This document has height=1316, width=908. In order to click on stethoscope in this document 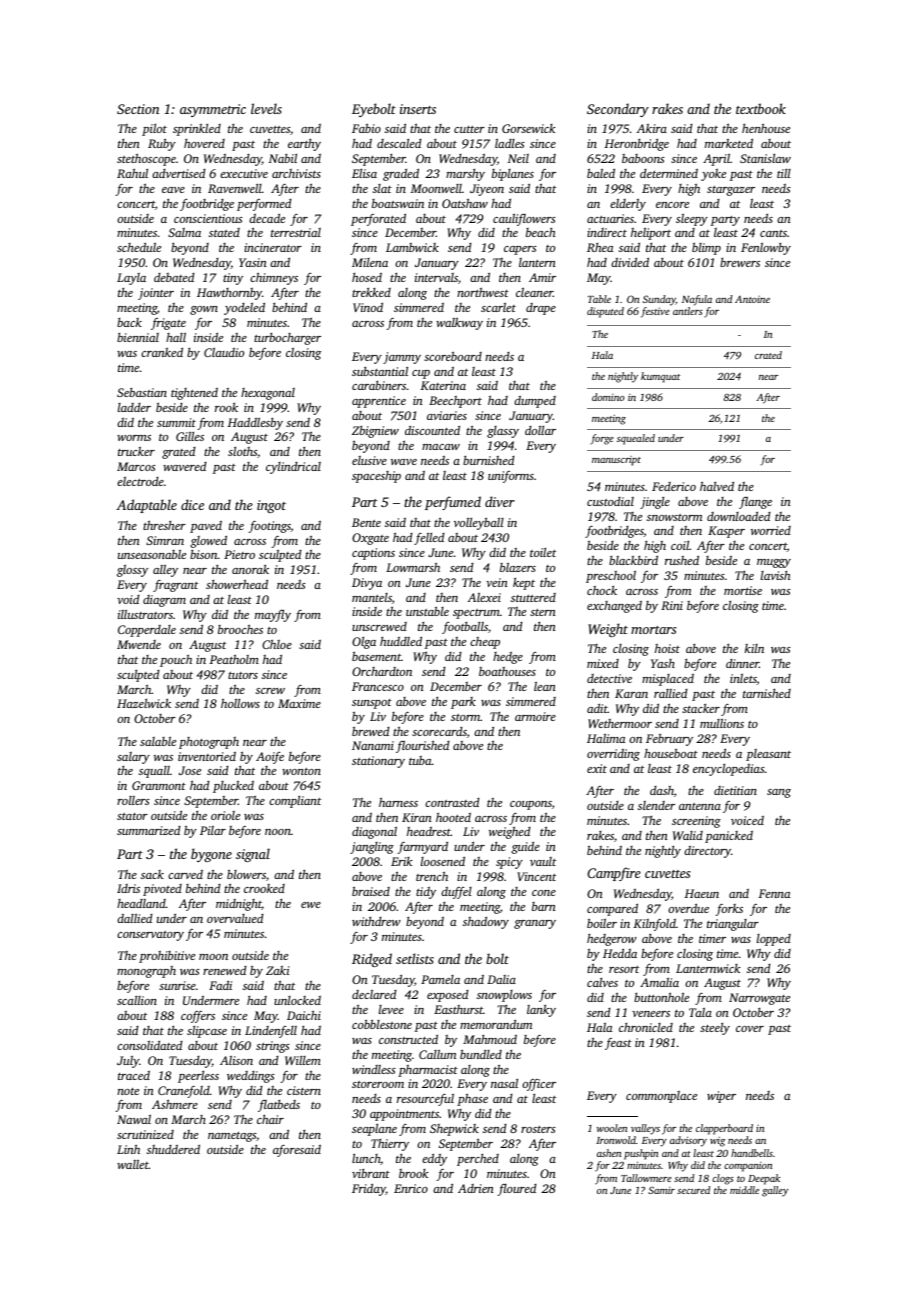, I will do `click(146, 159)`.
